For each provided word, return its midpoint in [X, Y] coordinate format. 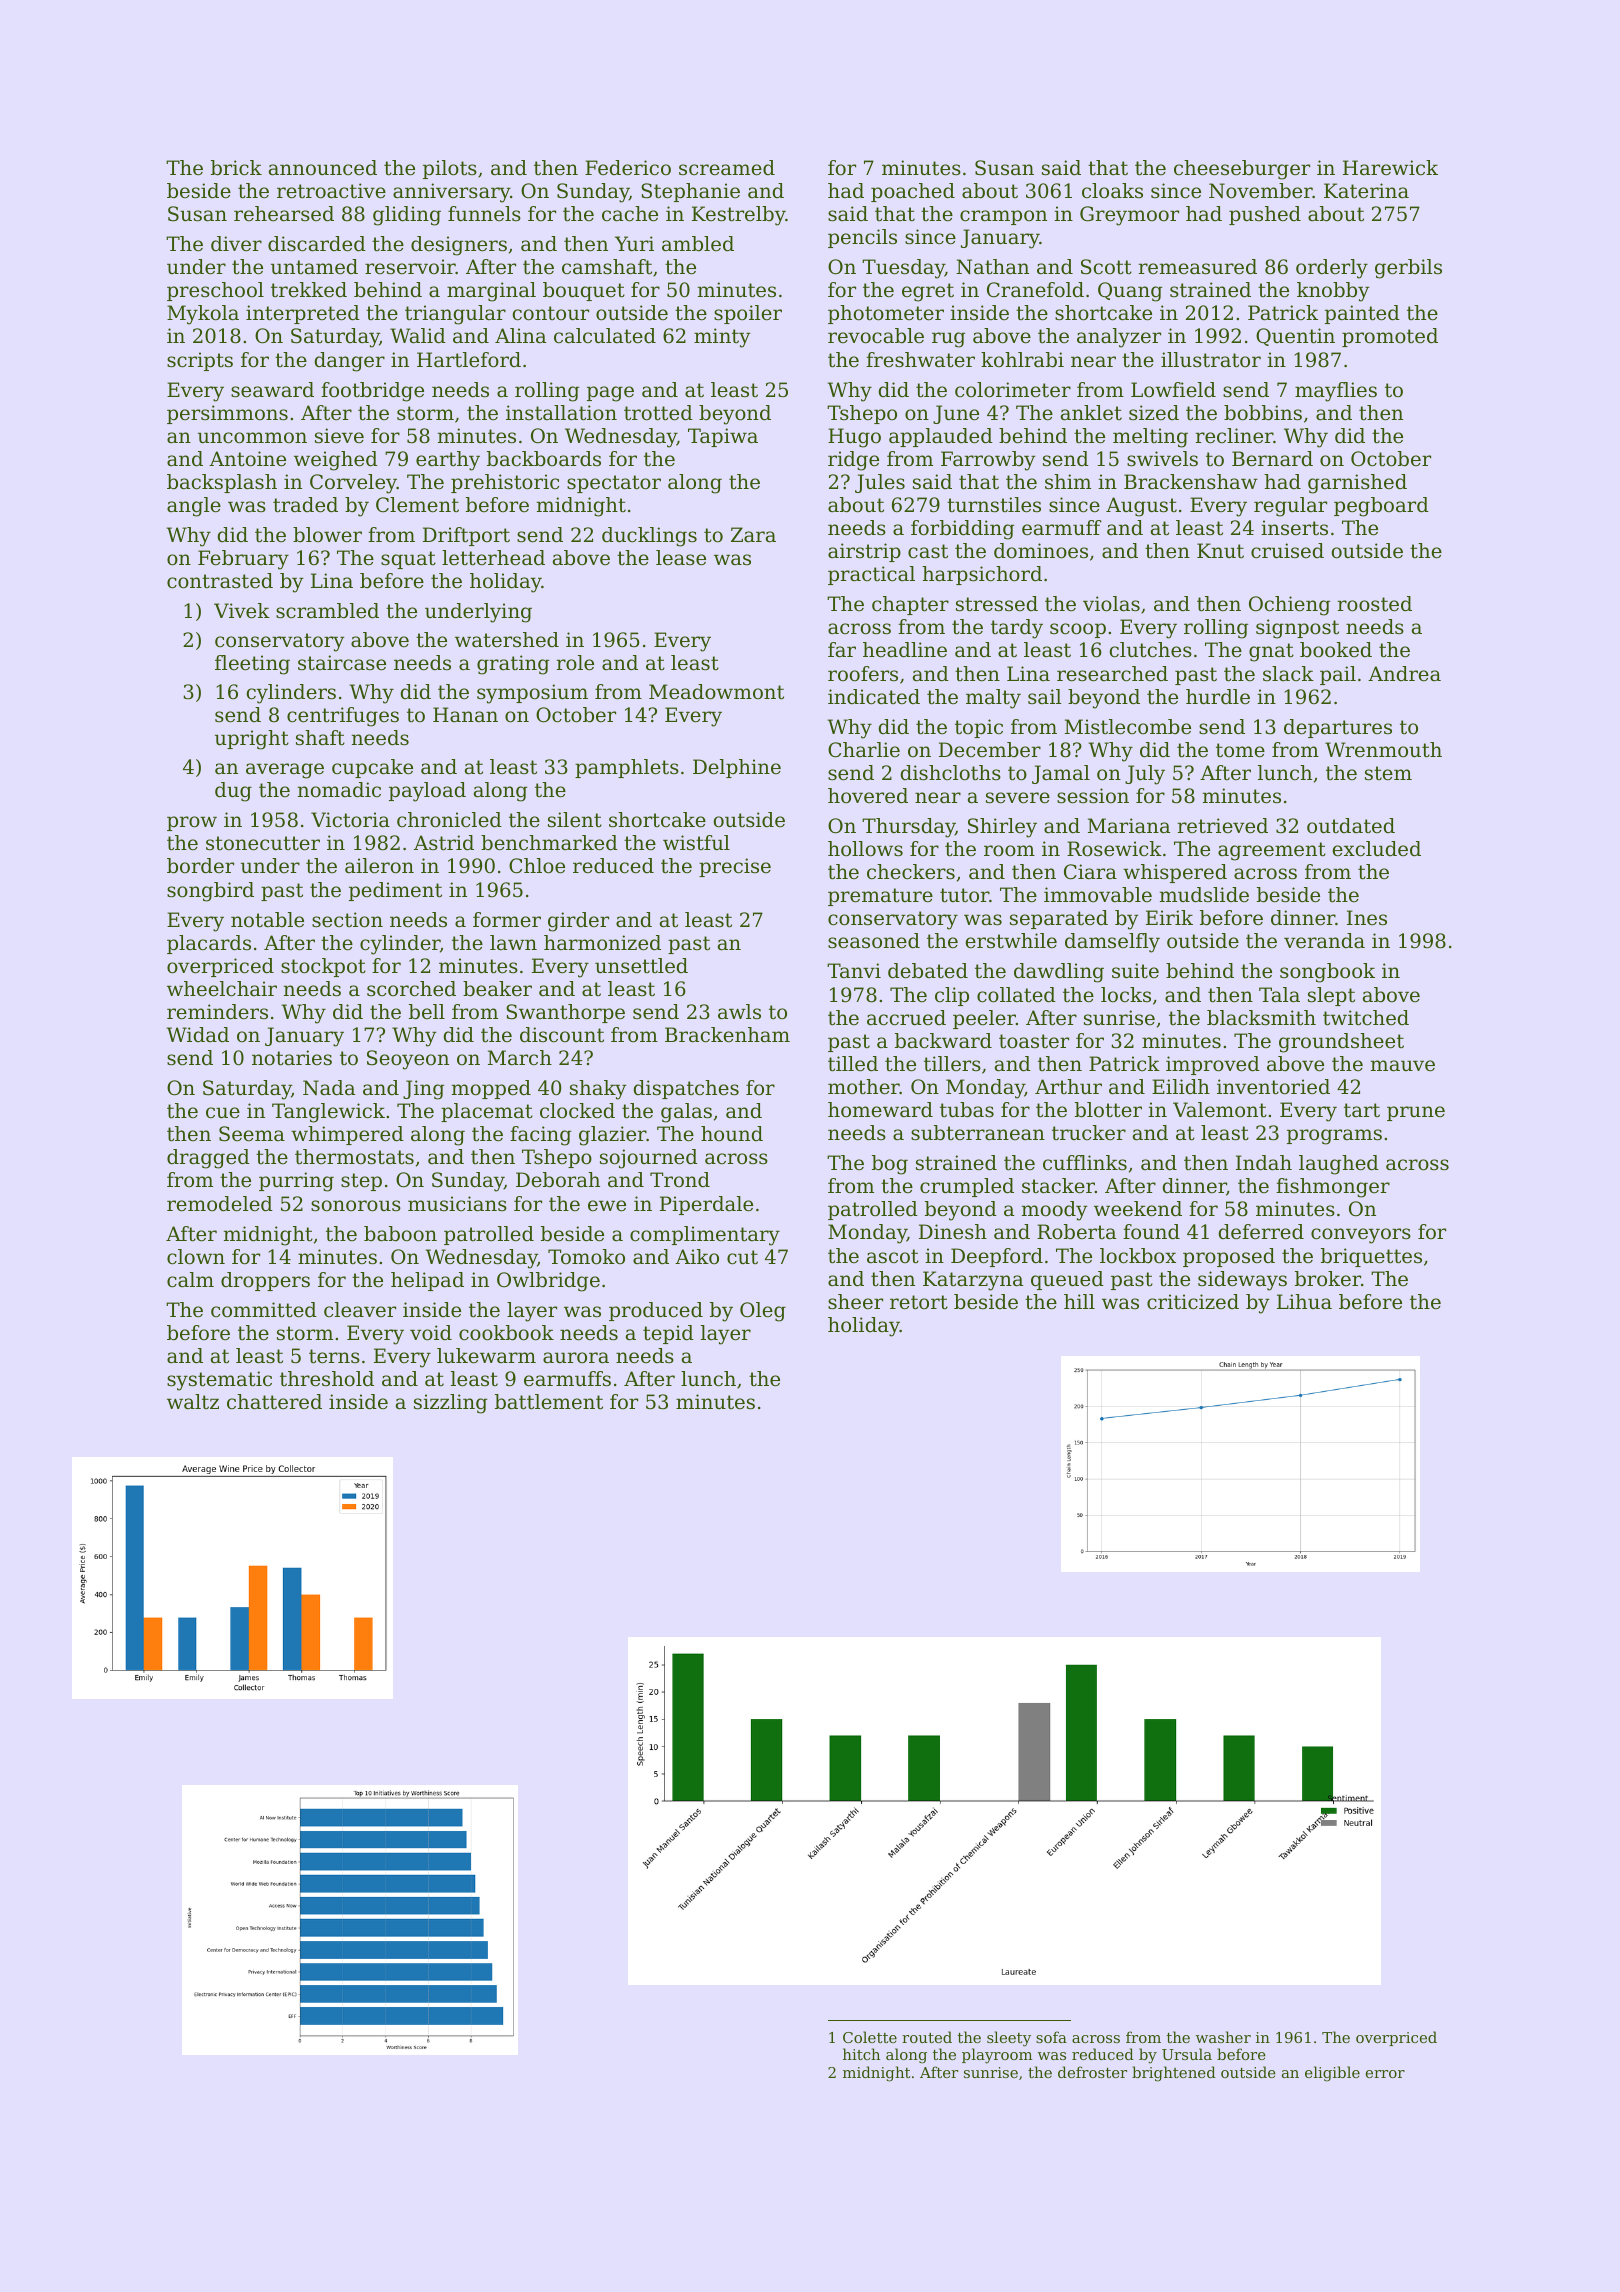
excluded [1377, 849]
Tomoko [586, 1257]
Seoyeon [408, 1060]
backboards [544, 459]
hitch [861, 2054]
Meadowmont [716, 692]
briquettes [1371, 1257]
